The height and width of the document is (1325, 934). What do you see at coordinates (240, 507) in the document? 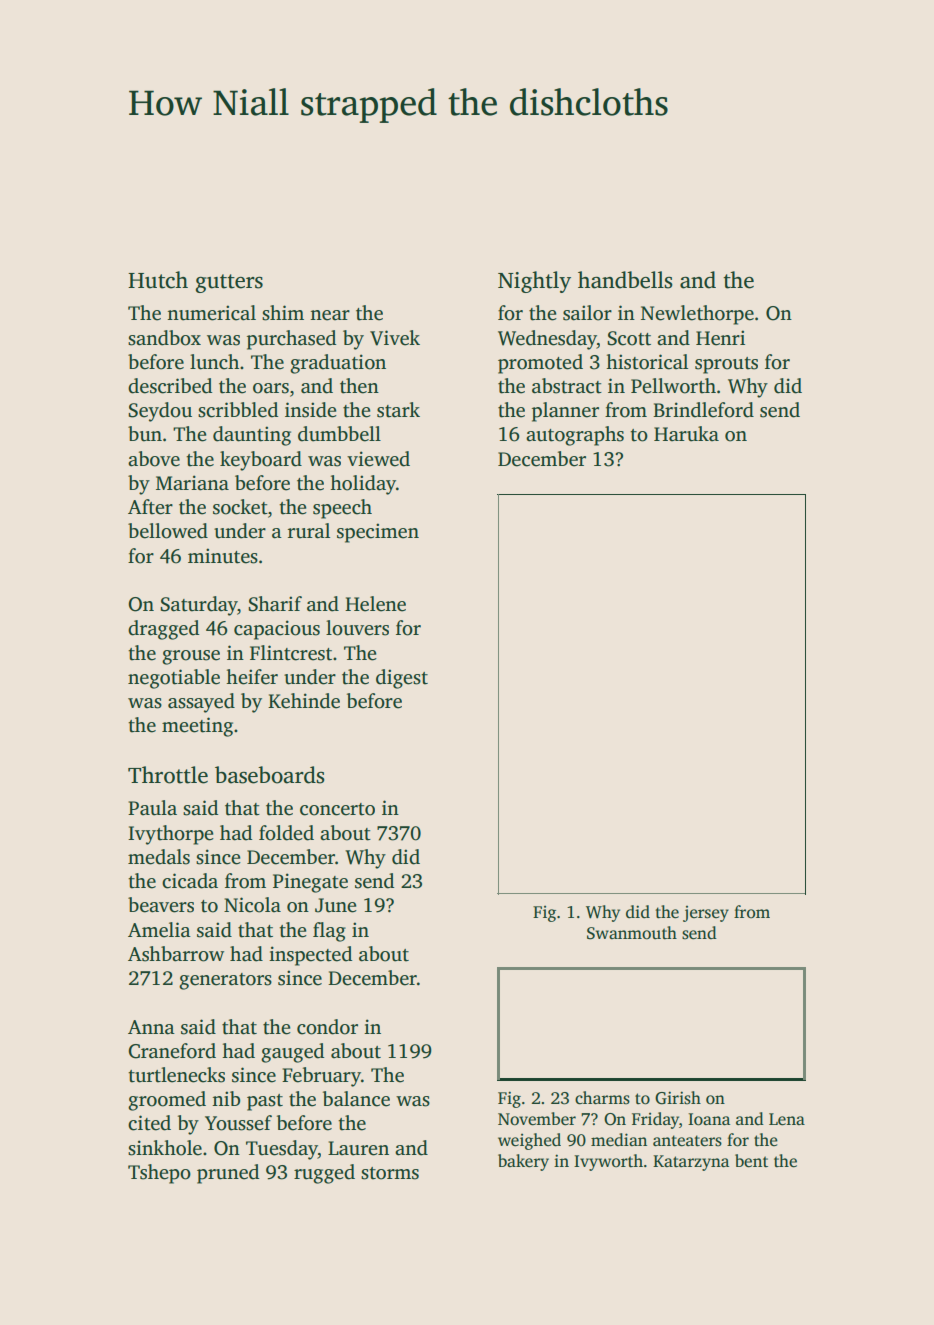
I see `socket` at bounding box center [240, 507].
